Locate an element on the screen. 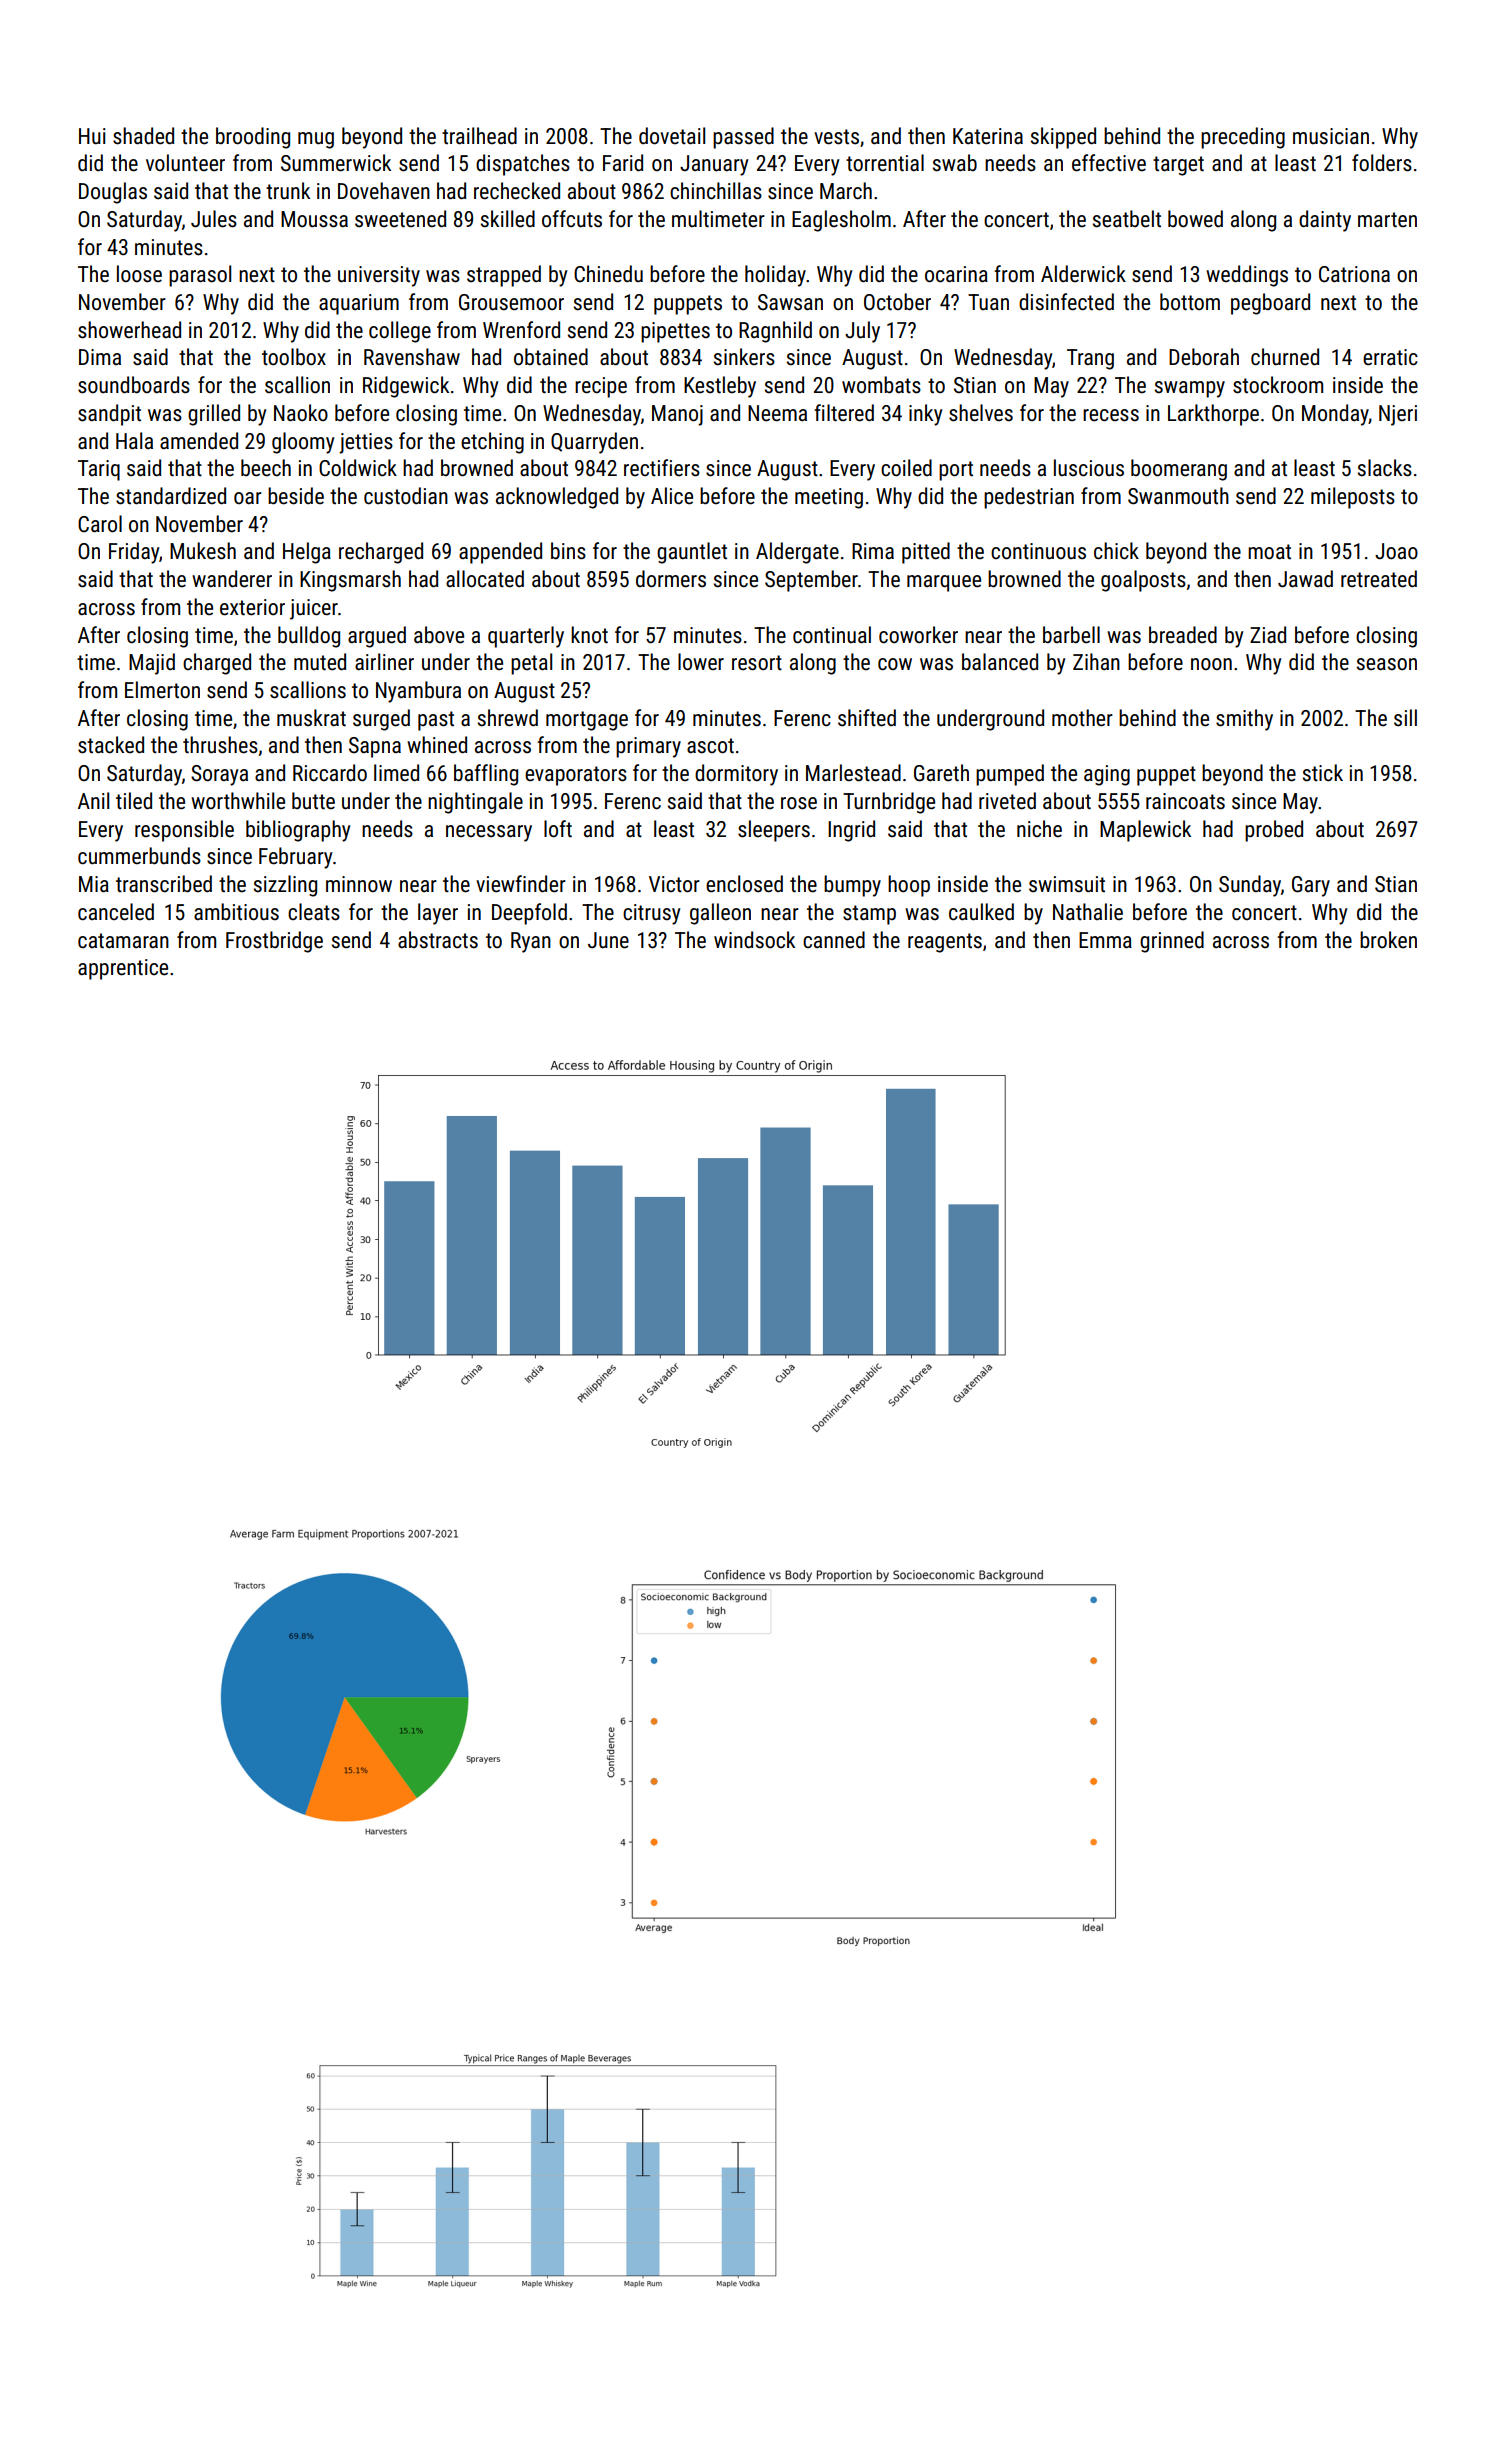  dainty is located at coordinates (1325, 221).
